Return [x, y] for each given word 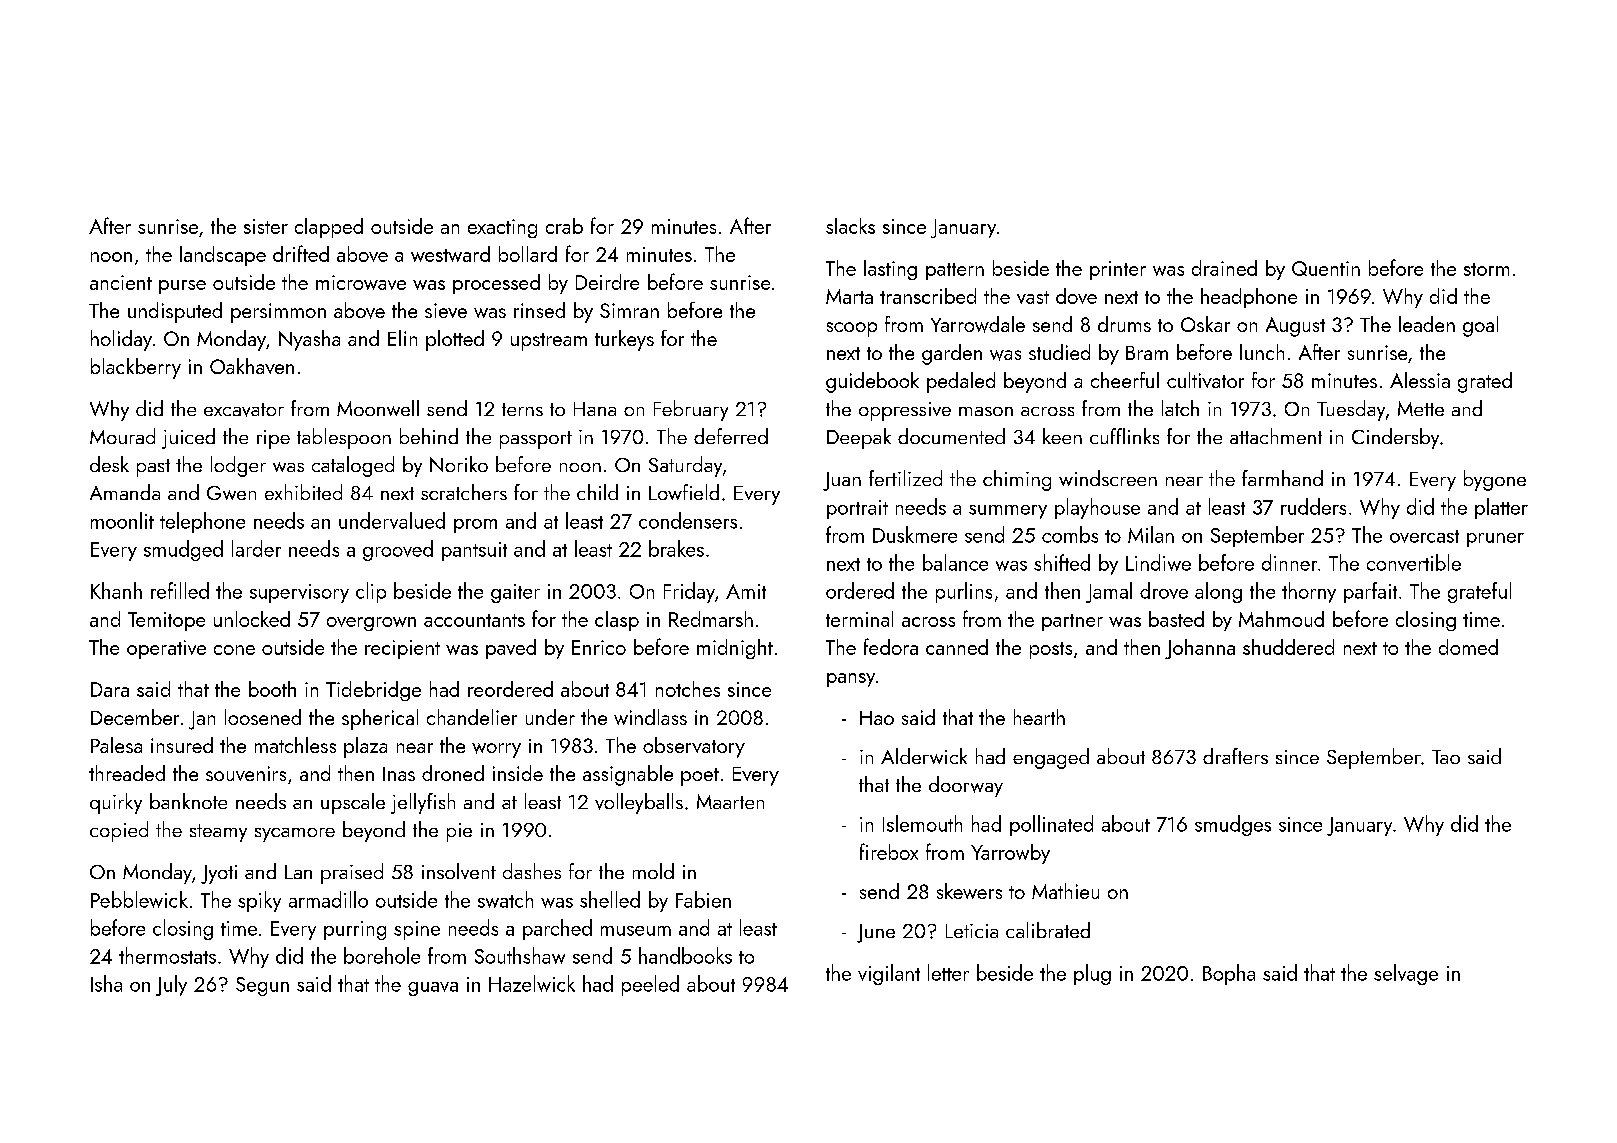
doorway [966, 786]
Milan [1151, 534]
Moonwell [378, 408]
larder [256, 548]
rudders [1313, 506]
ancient [121, 282]
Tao [1446, 757]
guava [433, 989]
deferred [731, 436]
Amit [746, 591]
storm [1486, 269]
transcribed [928, 296]
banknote [188, 801]
